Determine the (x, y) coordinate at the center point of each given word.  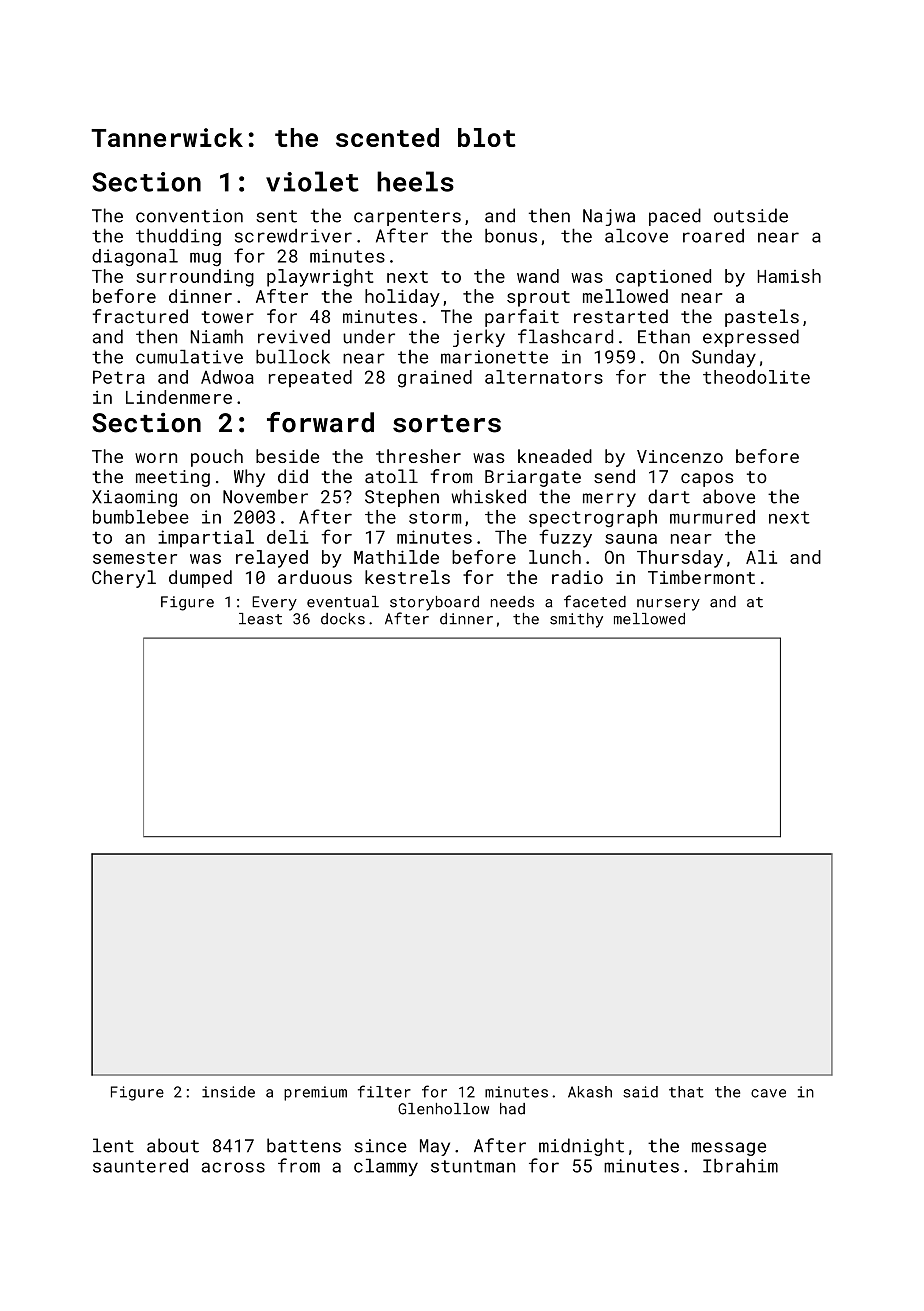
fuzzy (565, 538)
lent (113, 1145)
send (614, 476)
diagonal (135, 258)
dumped (200, 579)
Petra (119, 377)
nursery (668, 605)
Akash (590, 1092)
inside (228, 1092)
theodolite (756, 377)
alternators (544, 377)
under (369, 336)
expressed (751, 338)
